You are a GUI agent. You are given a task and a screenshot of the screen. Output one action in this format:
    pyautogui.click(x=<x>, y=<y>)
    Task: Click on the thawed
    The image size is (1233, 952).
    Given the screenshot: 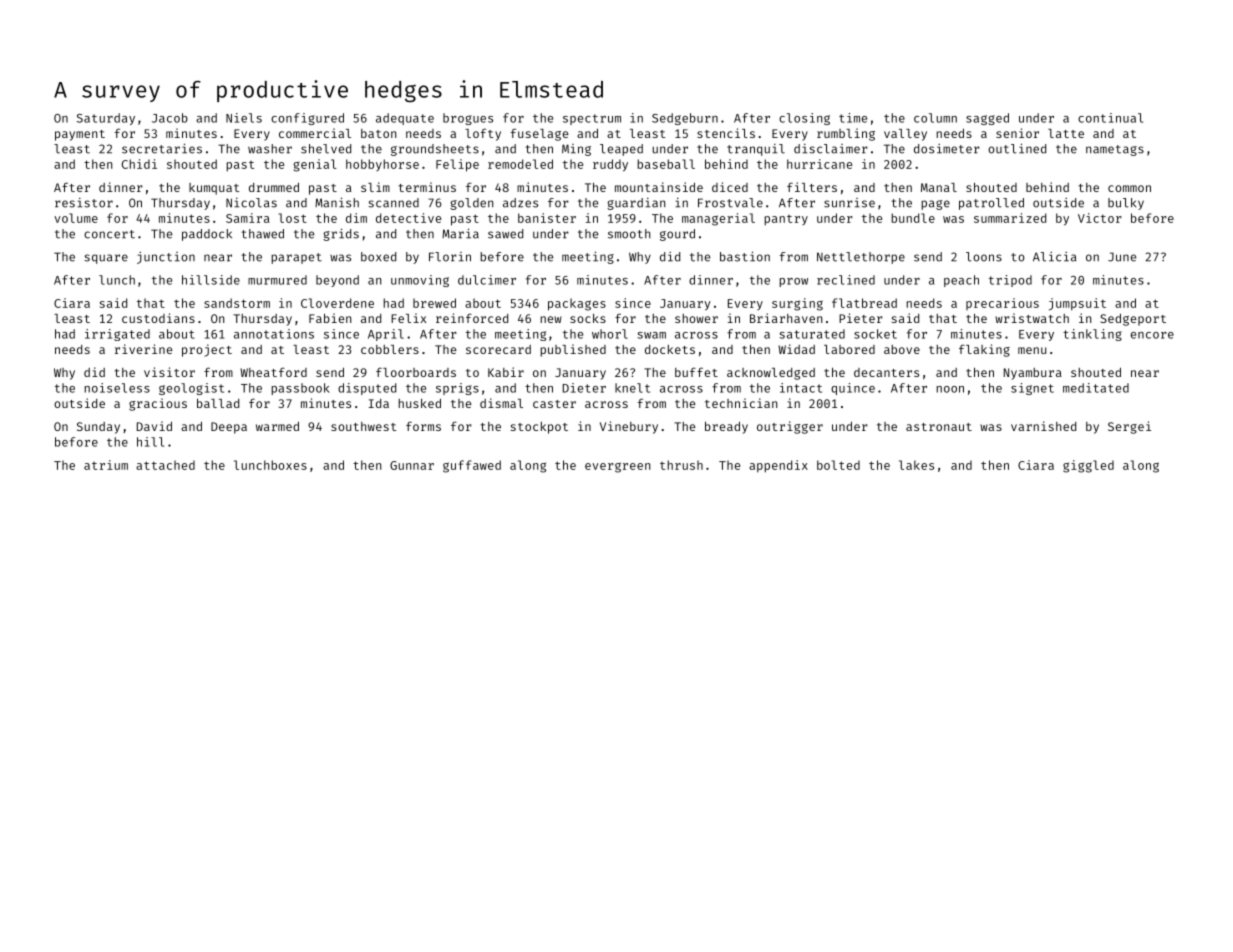 What is the action you would take?
    pyautogui.click(x=262, y=234)
